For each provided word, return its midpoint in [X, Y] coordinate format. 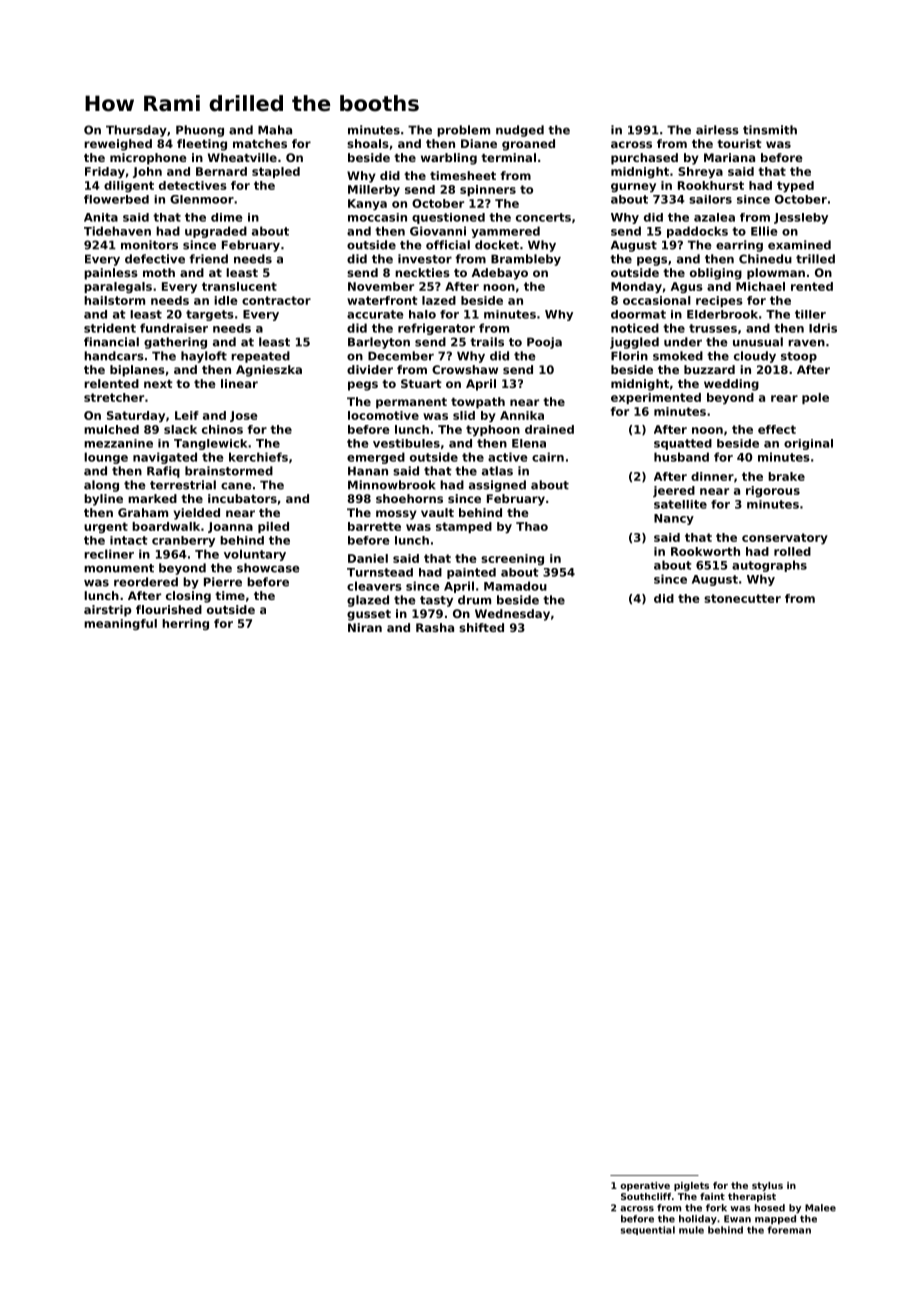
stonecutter [742, 598]
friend [208, 259]
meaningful [120, 624]
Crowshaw [465, 369]
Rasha [435, 627]
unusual [758, 342]
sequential [648, 1230]
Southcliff [646, 1196]
